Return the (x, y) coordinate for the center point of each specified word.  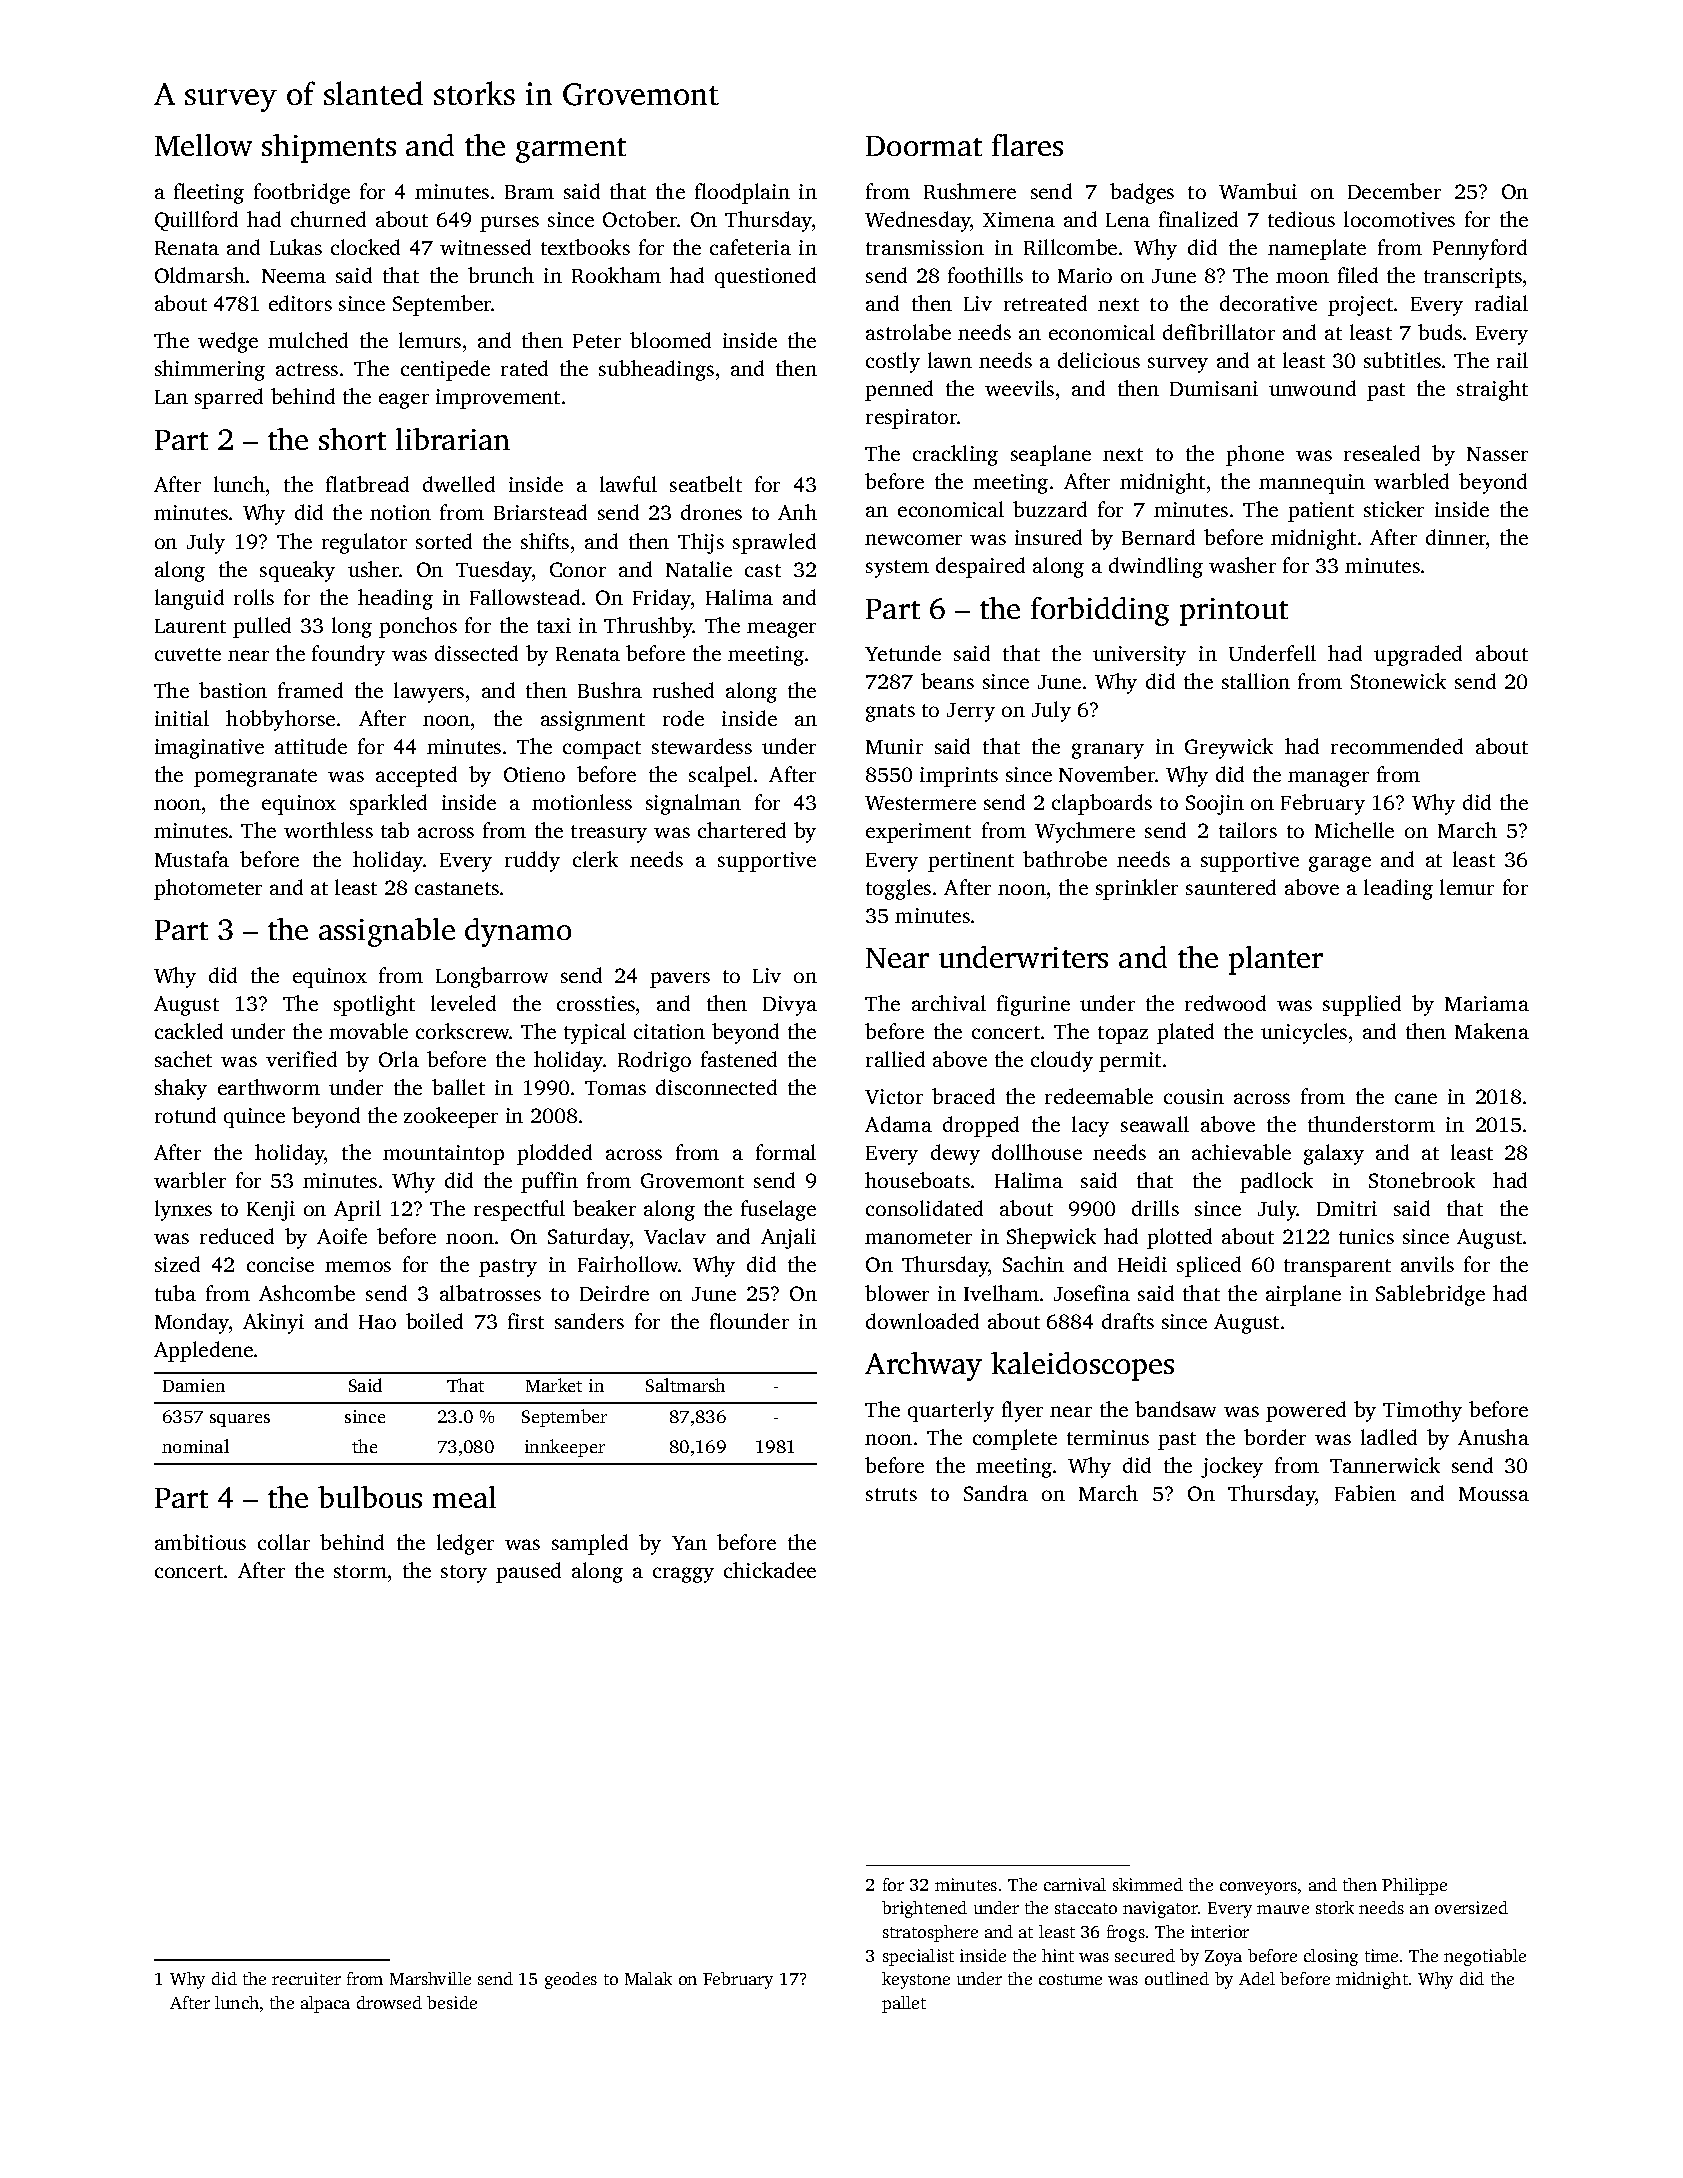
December (1394, 191)
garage (1340, 864)
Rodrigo (654, 1061)
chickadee (770, 1570)
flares (1027, 145)
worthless (328, 830)
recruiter (306, 1978)
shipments (329, 148)
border (1275, 1437)
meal (464, 1497)
